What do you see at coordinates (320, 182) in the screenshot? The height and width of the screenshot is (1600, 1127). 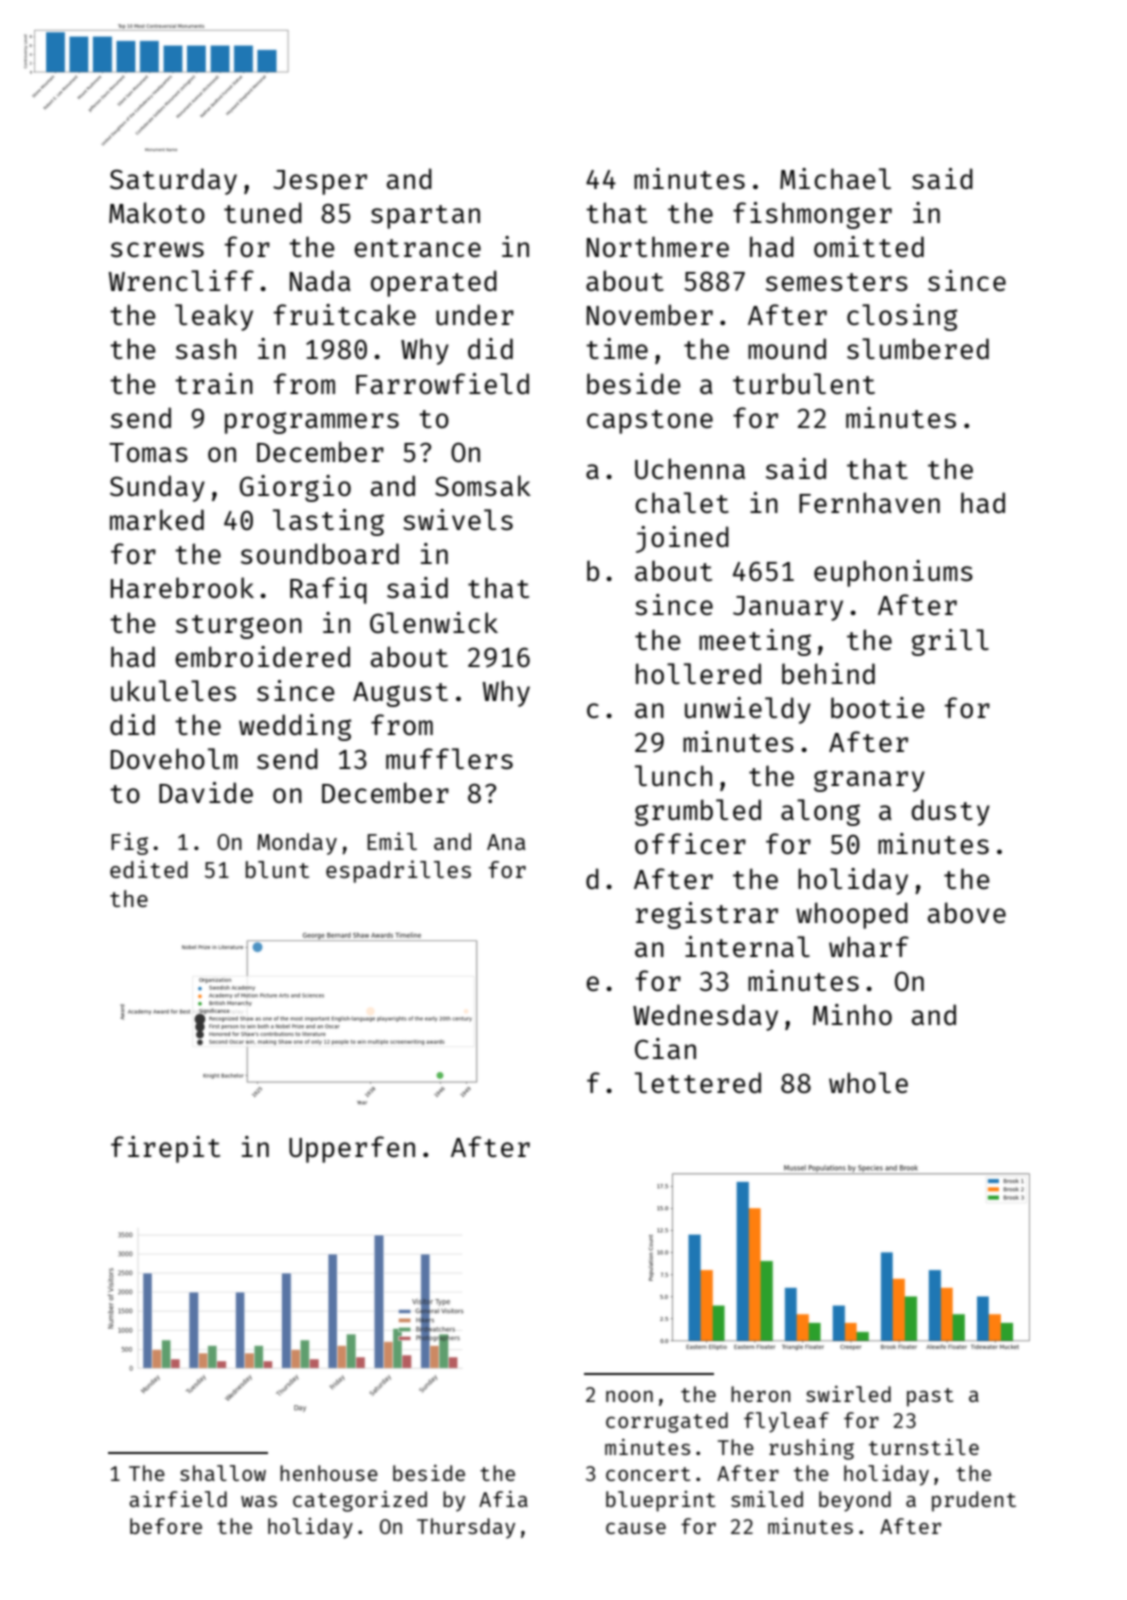 I see `Jesper` at bounding box center [320, 182].
